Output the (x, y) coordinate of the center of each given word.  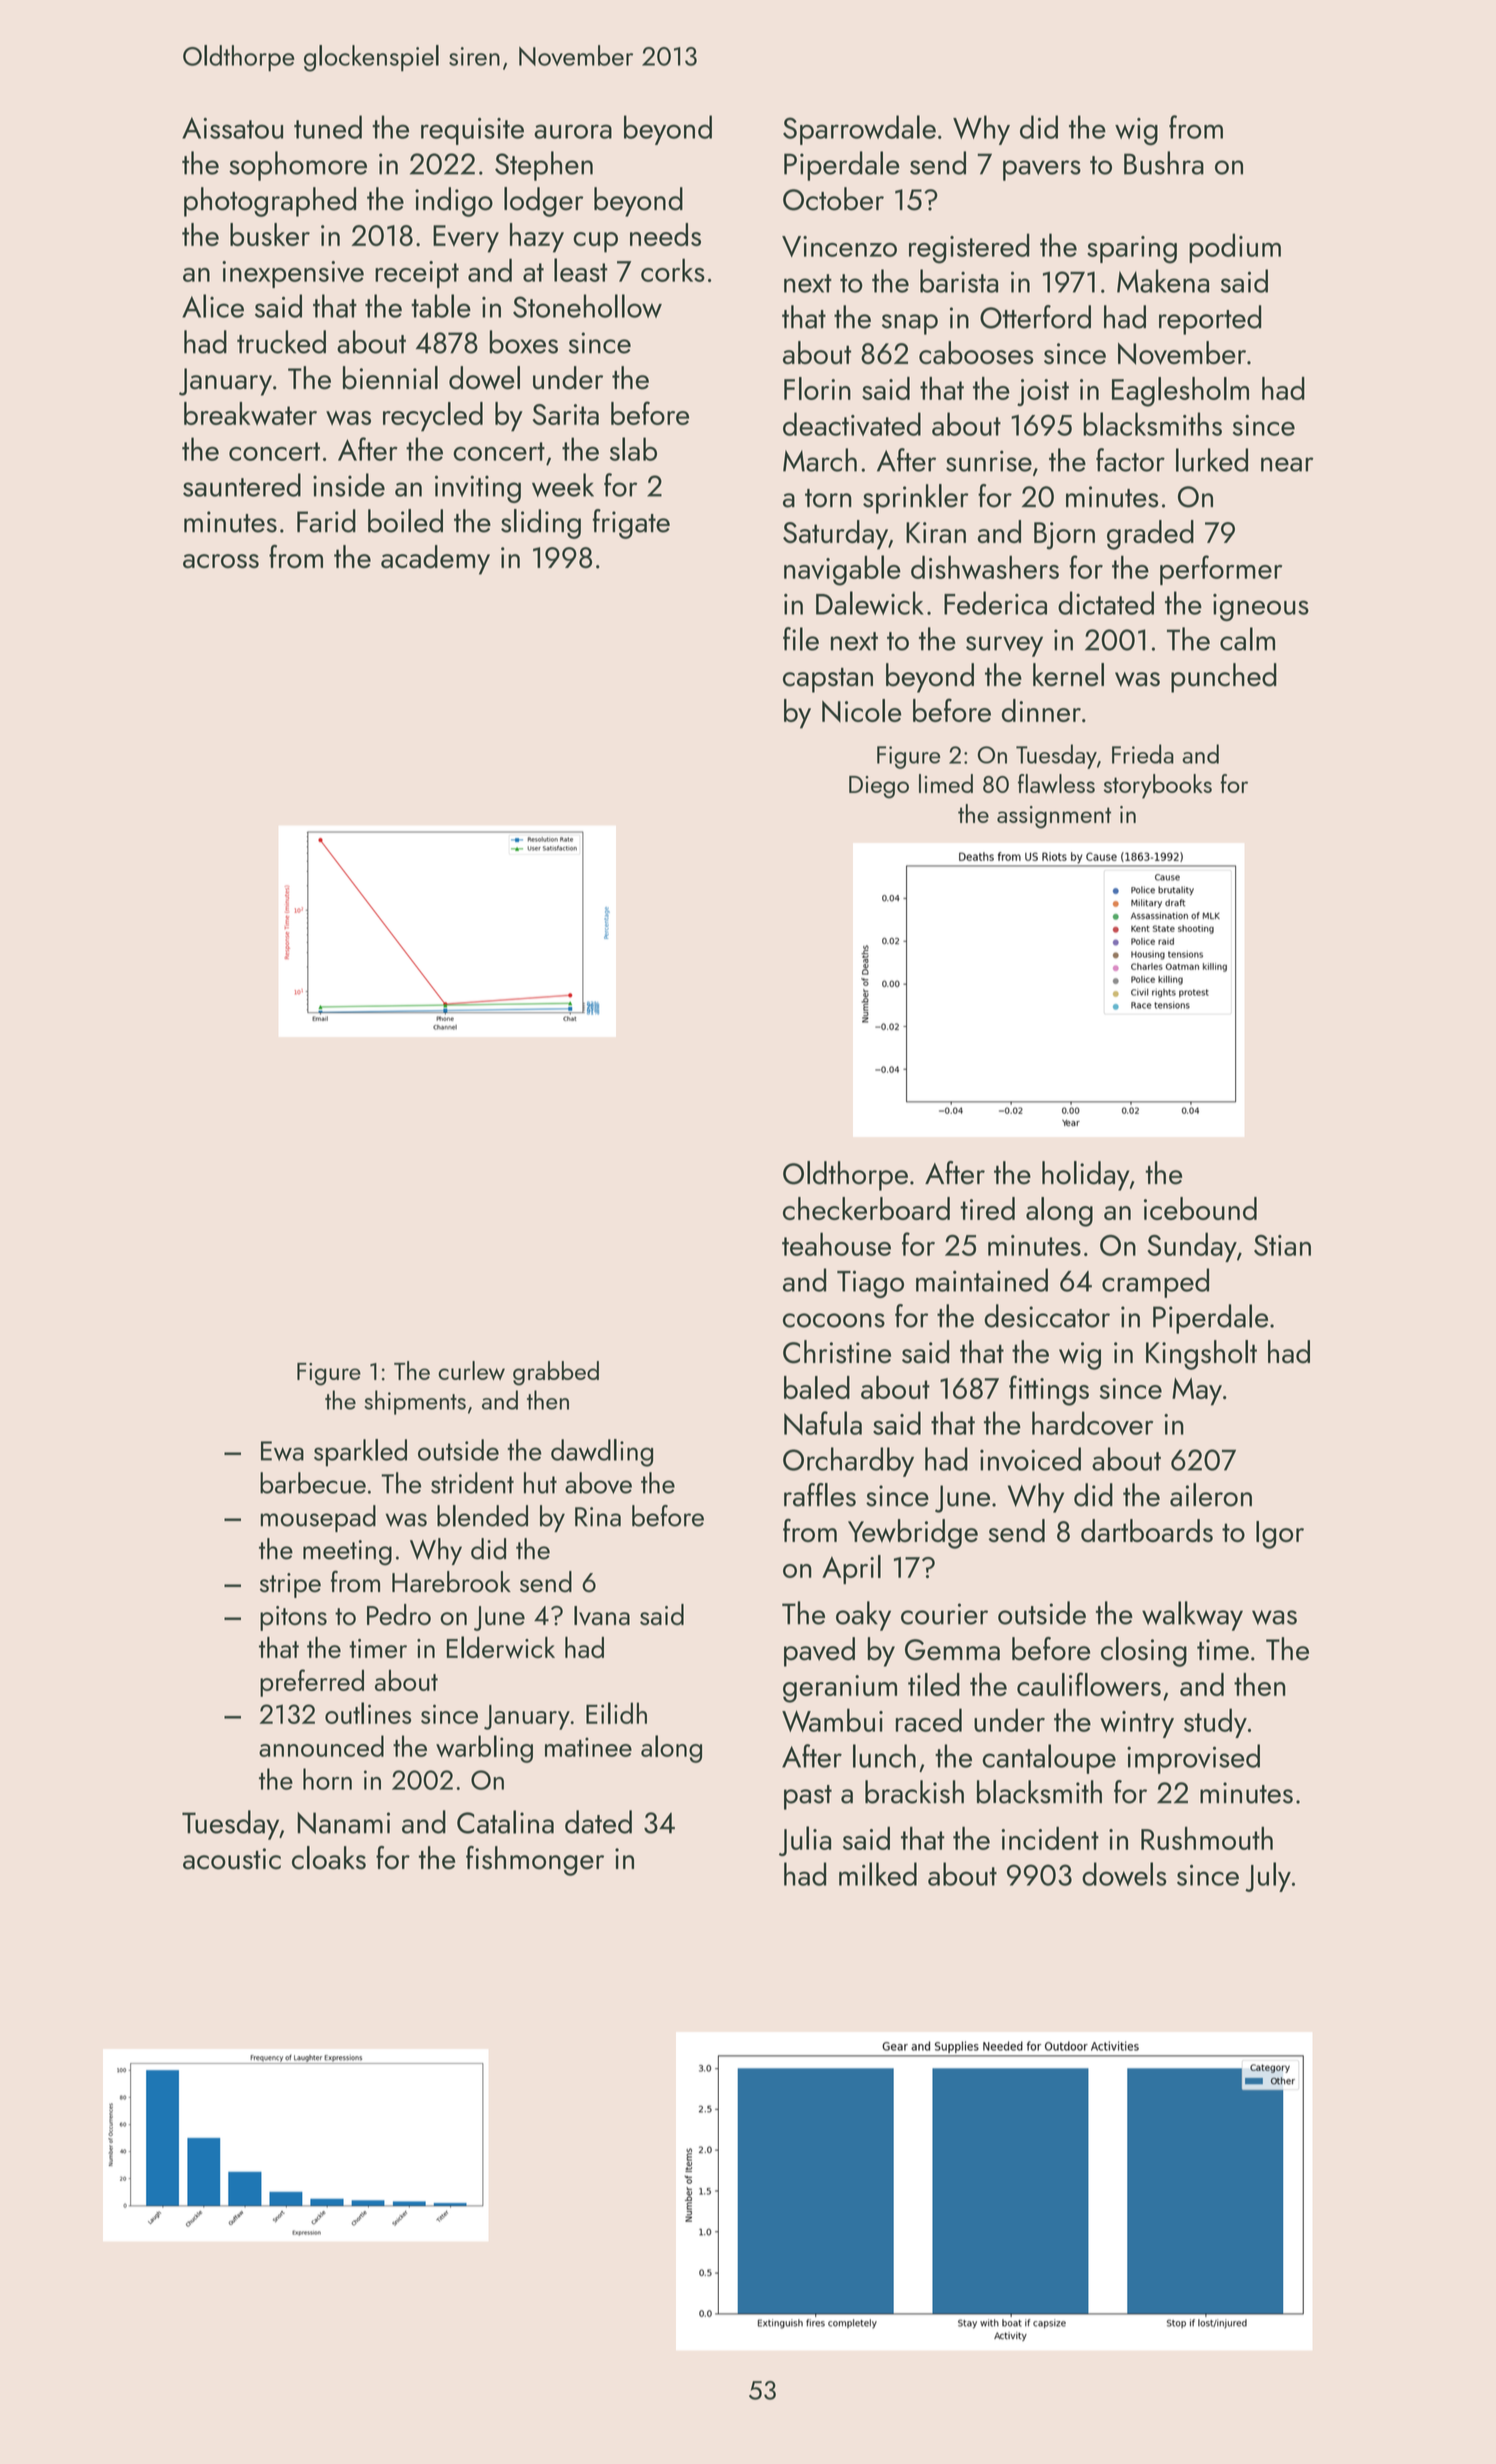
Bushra (1164, 163)
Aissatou (232, 128)
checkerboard (866, 1208)
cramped (1155, 1283)
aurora (573, 131)
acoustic (232, 1859)
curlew (471, 1370)
